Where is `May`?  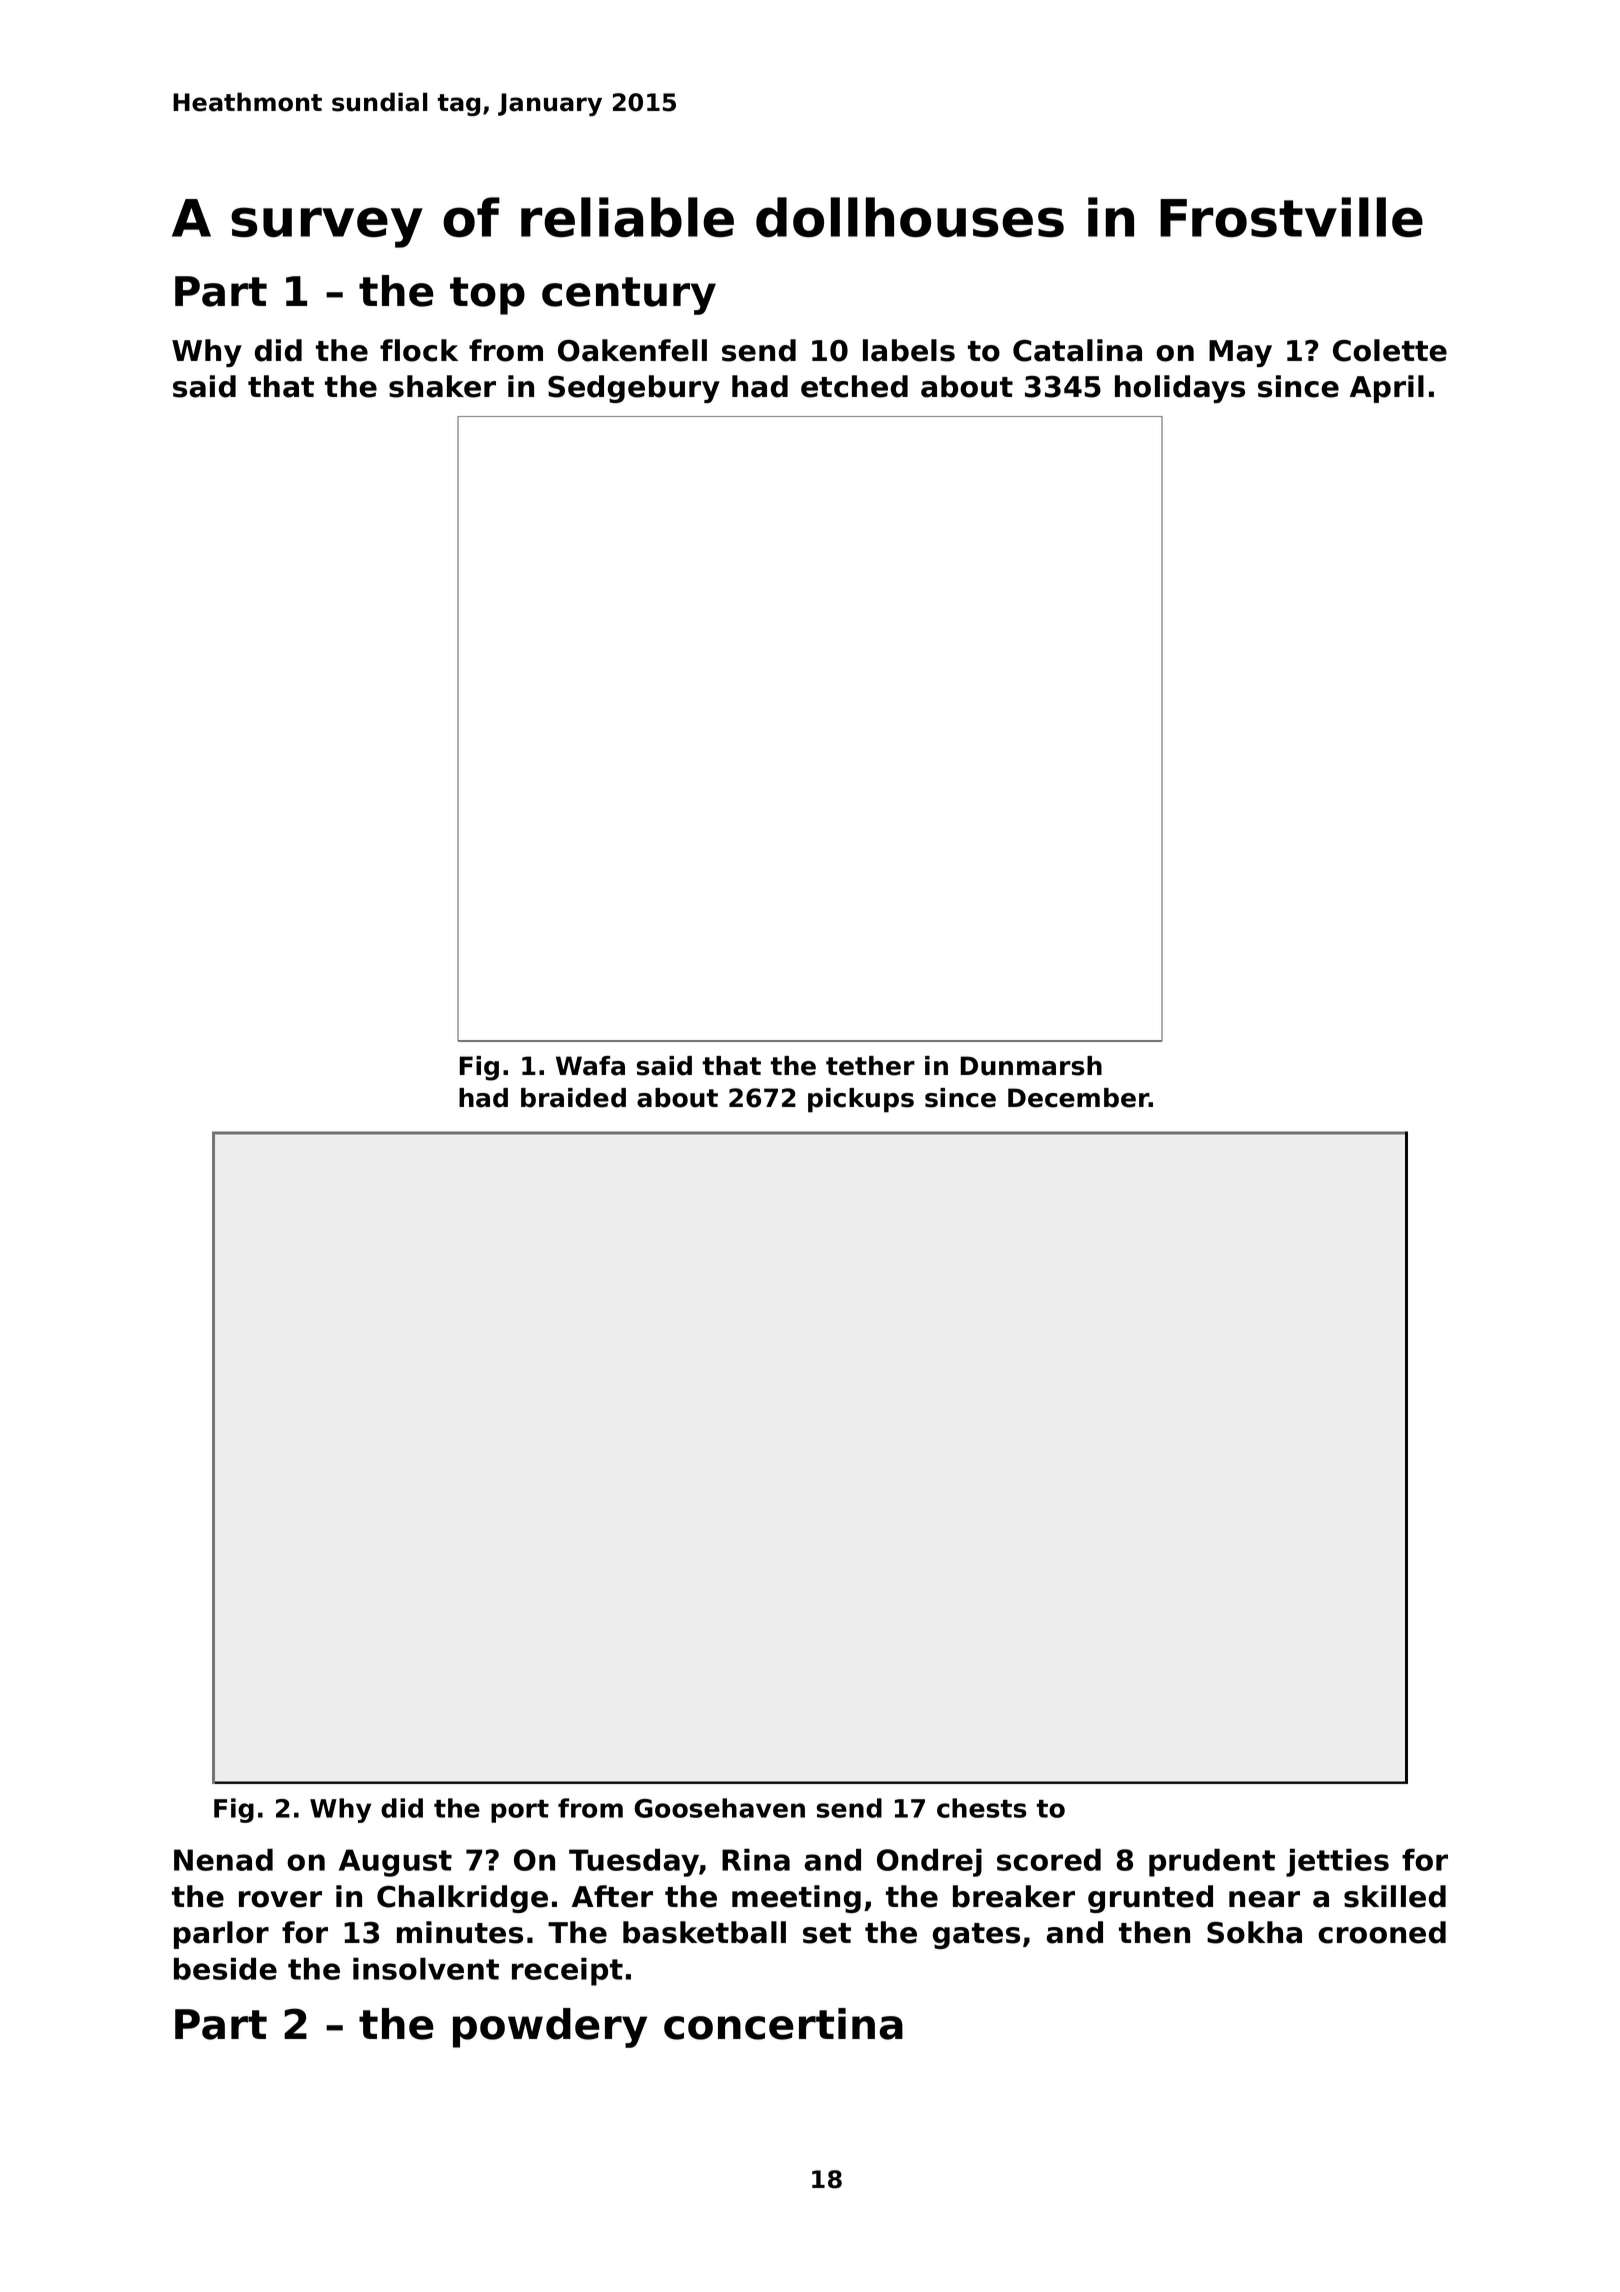
May is located at coordinates (1240, 353).
